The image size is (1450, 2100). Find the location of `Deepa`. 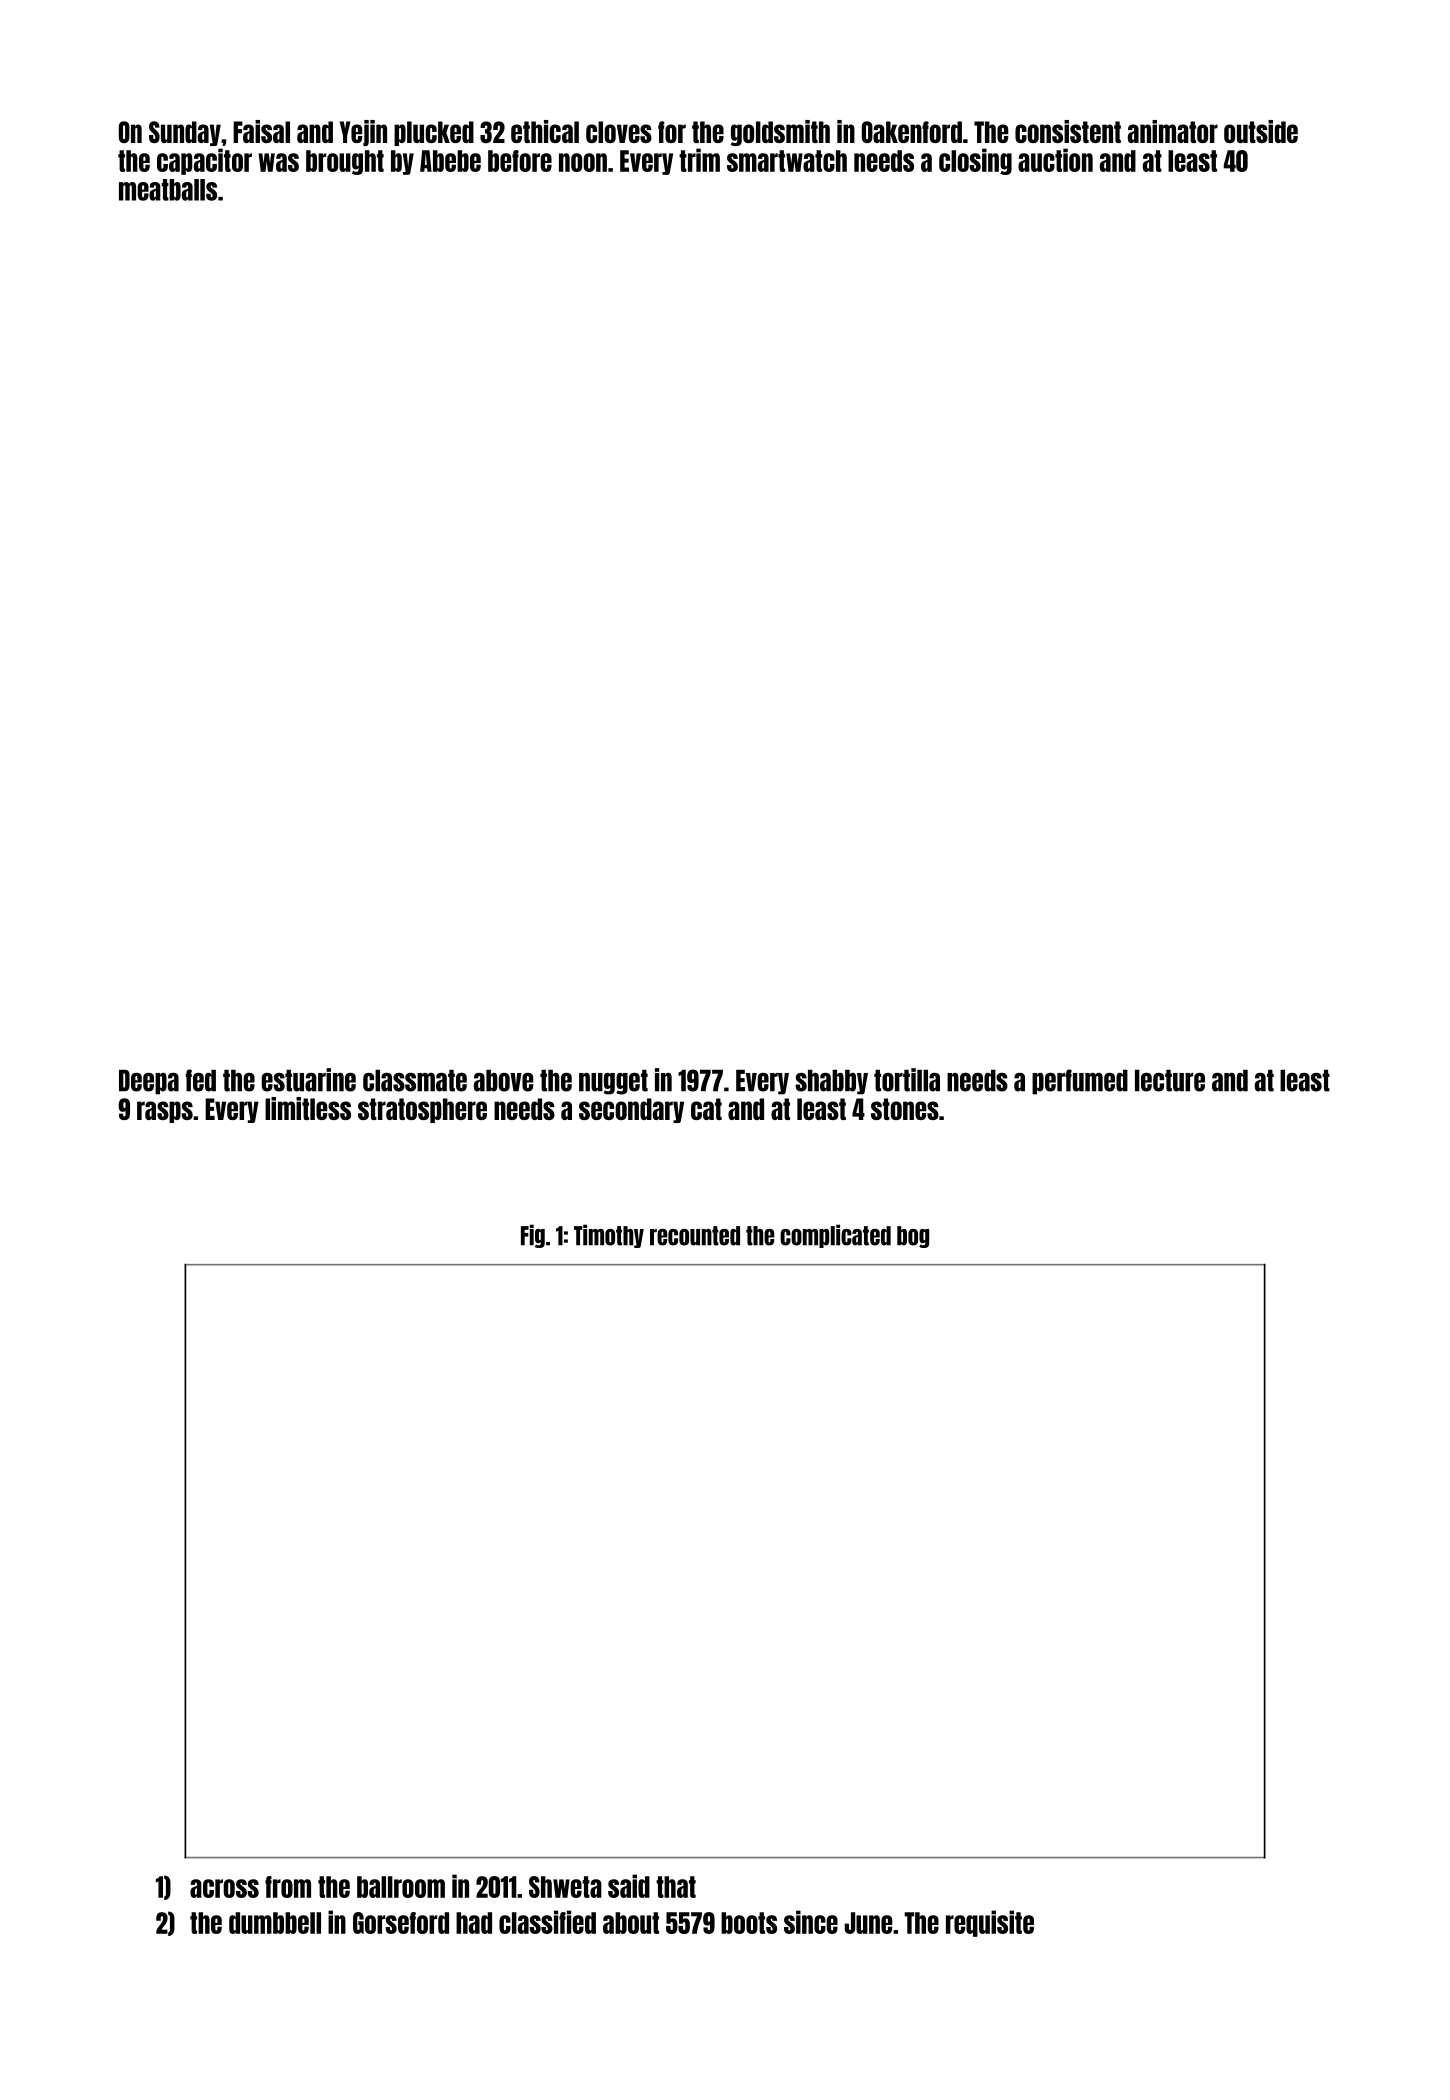

Deepa is located at coordinates (149, 1082).
